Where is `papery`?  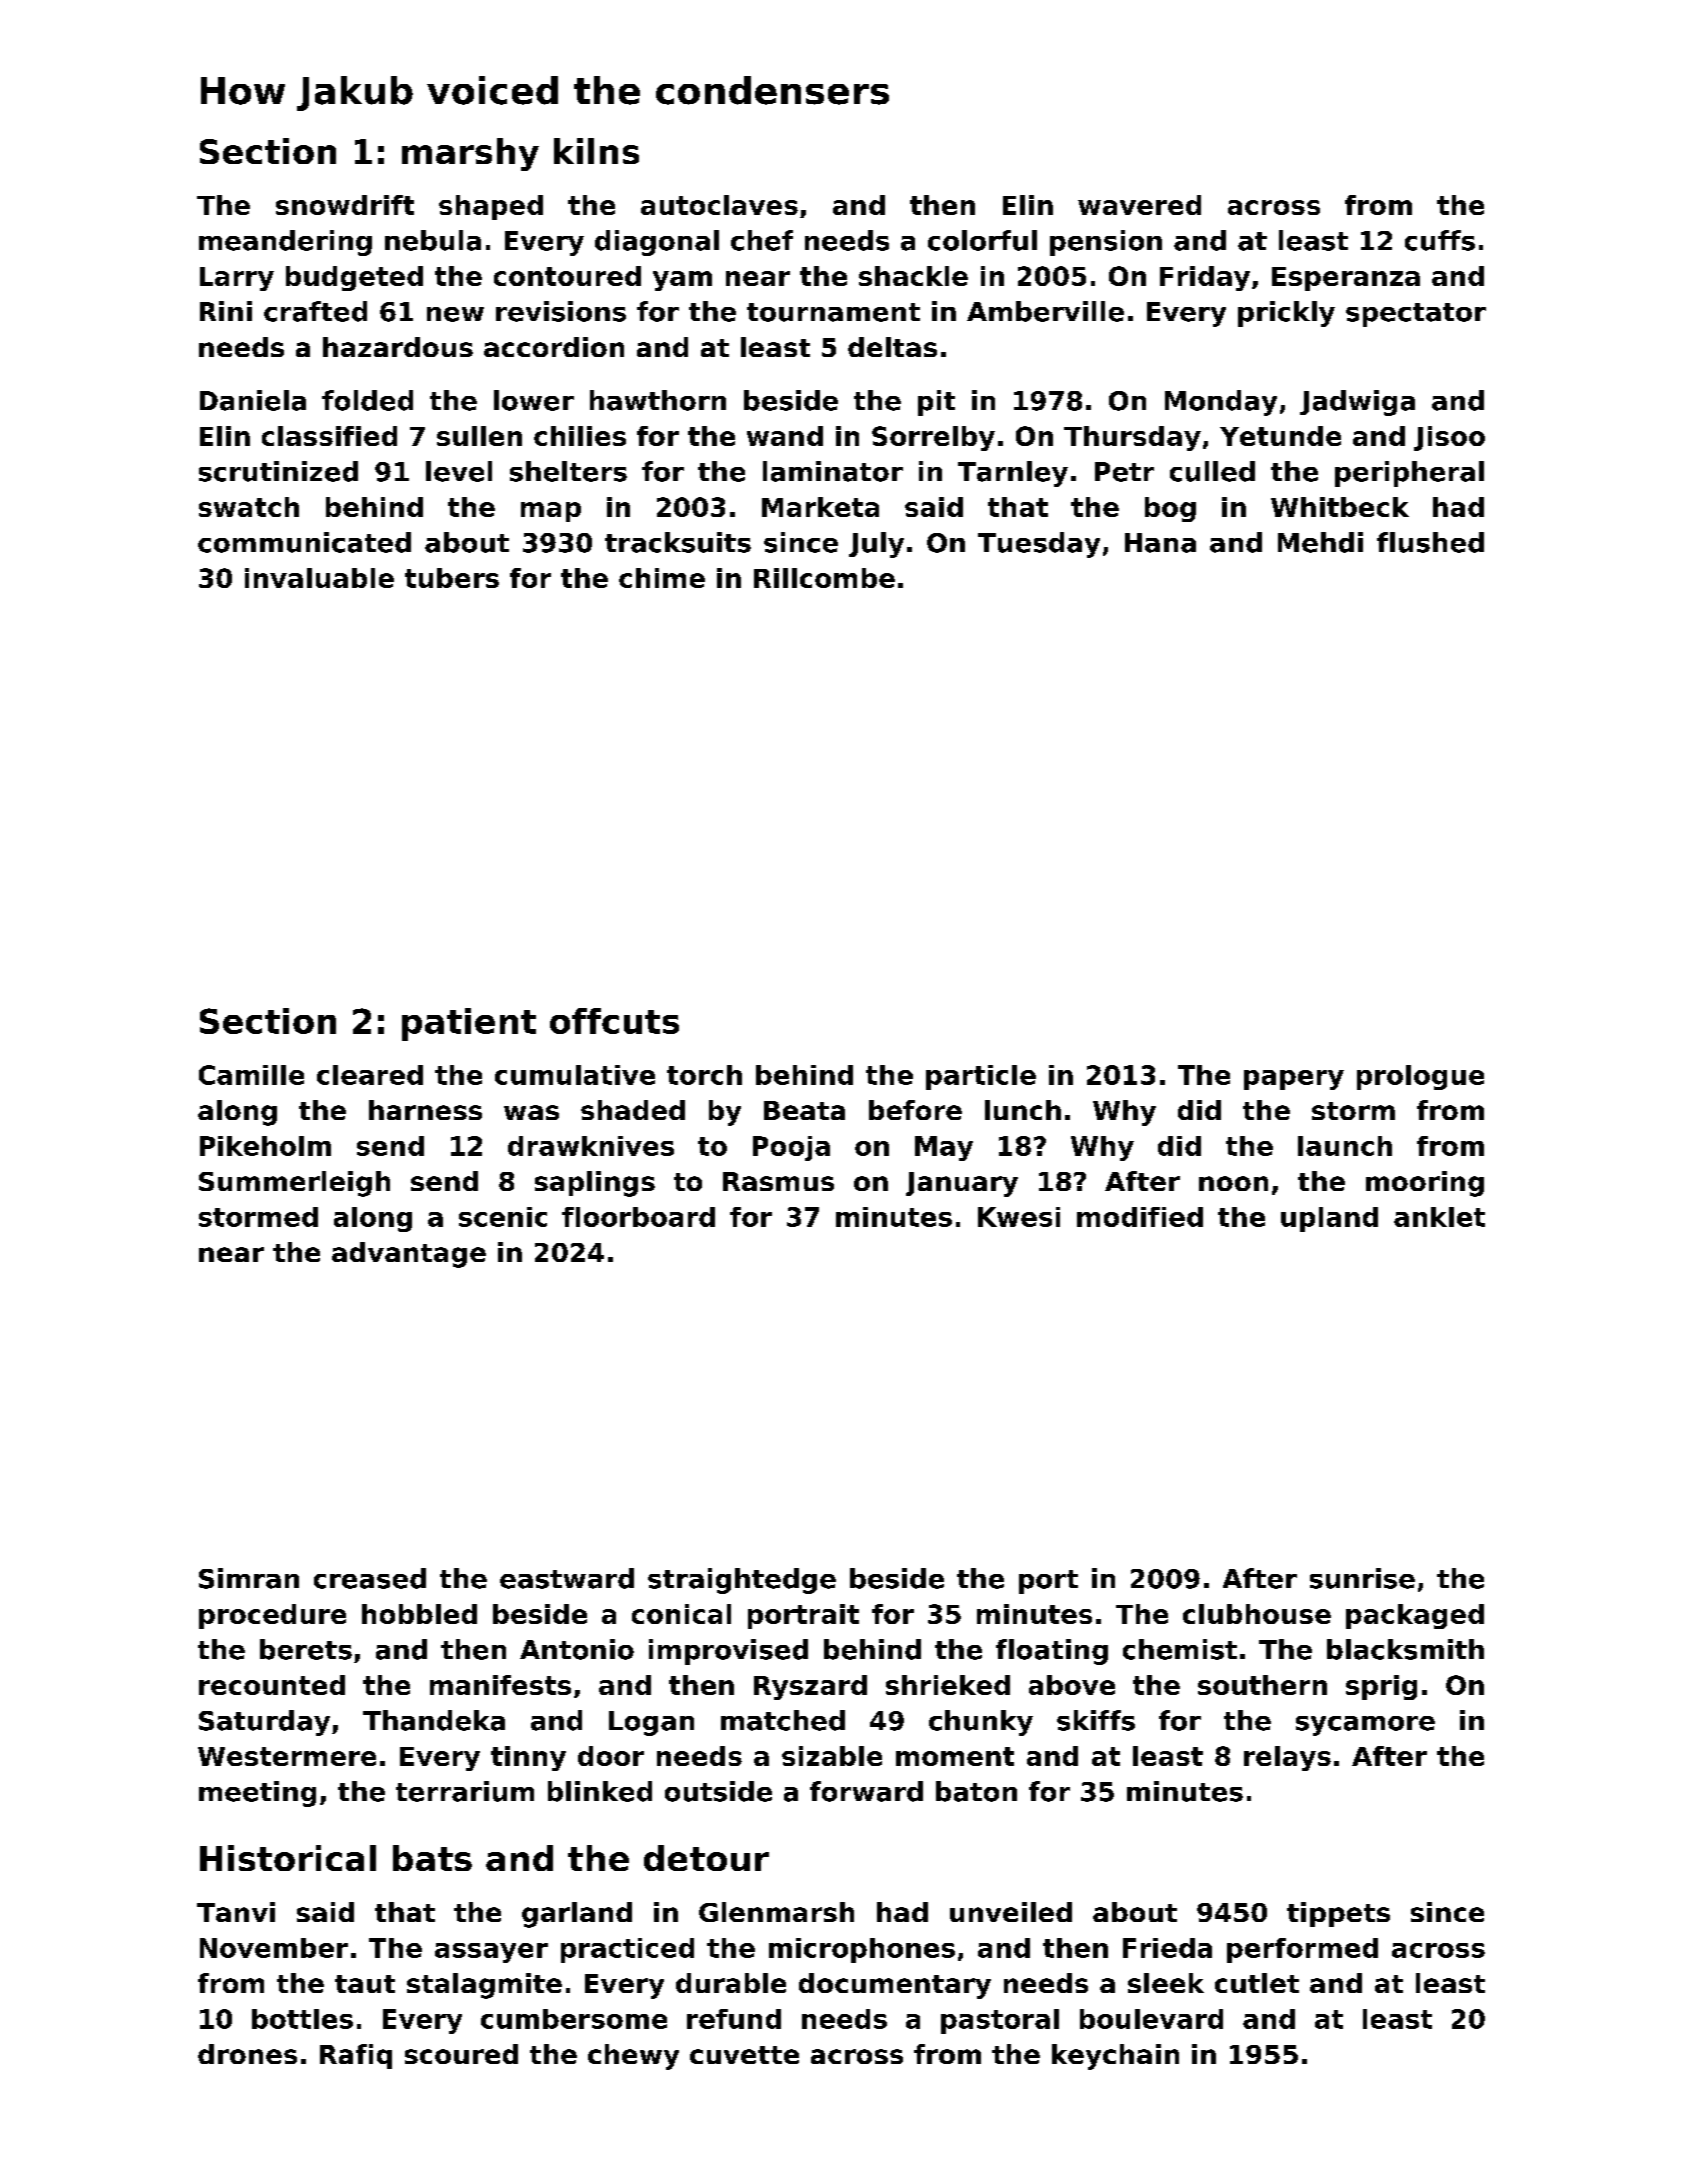
papery is located at coordinates (1294, 1080).
